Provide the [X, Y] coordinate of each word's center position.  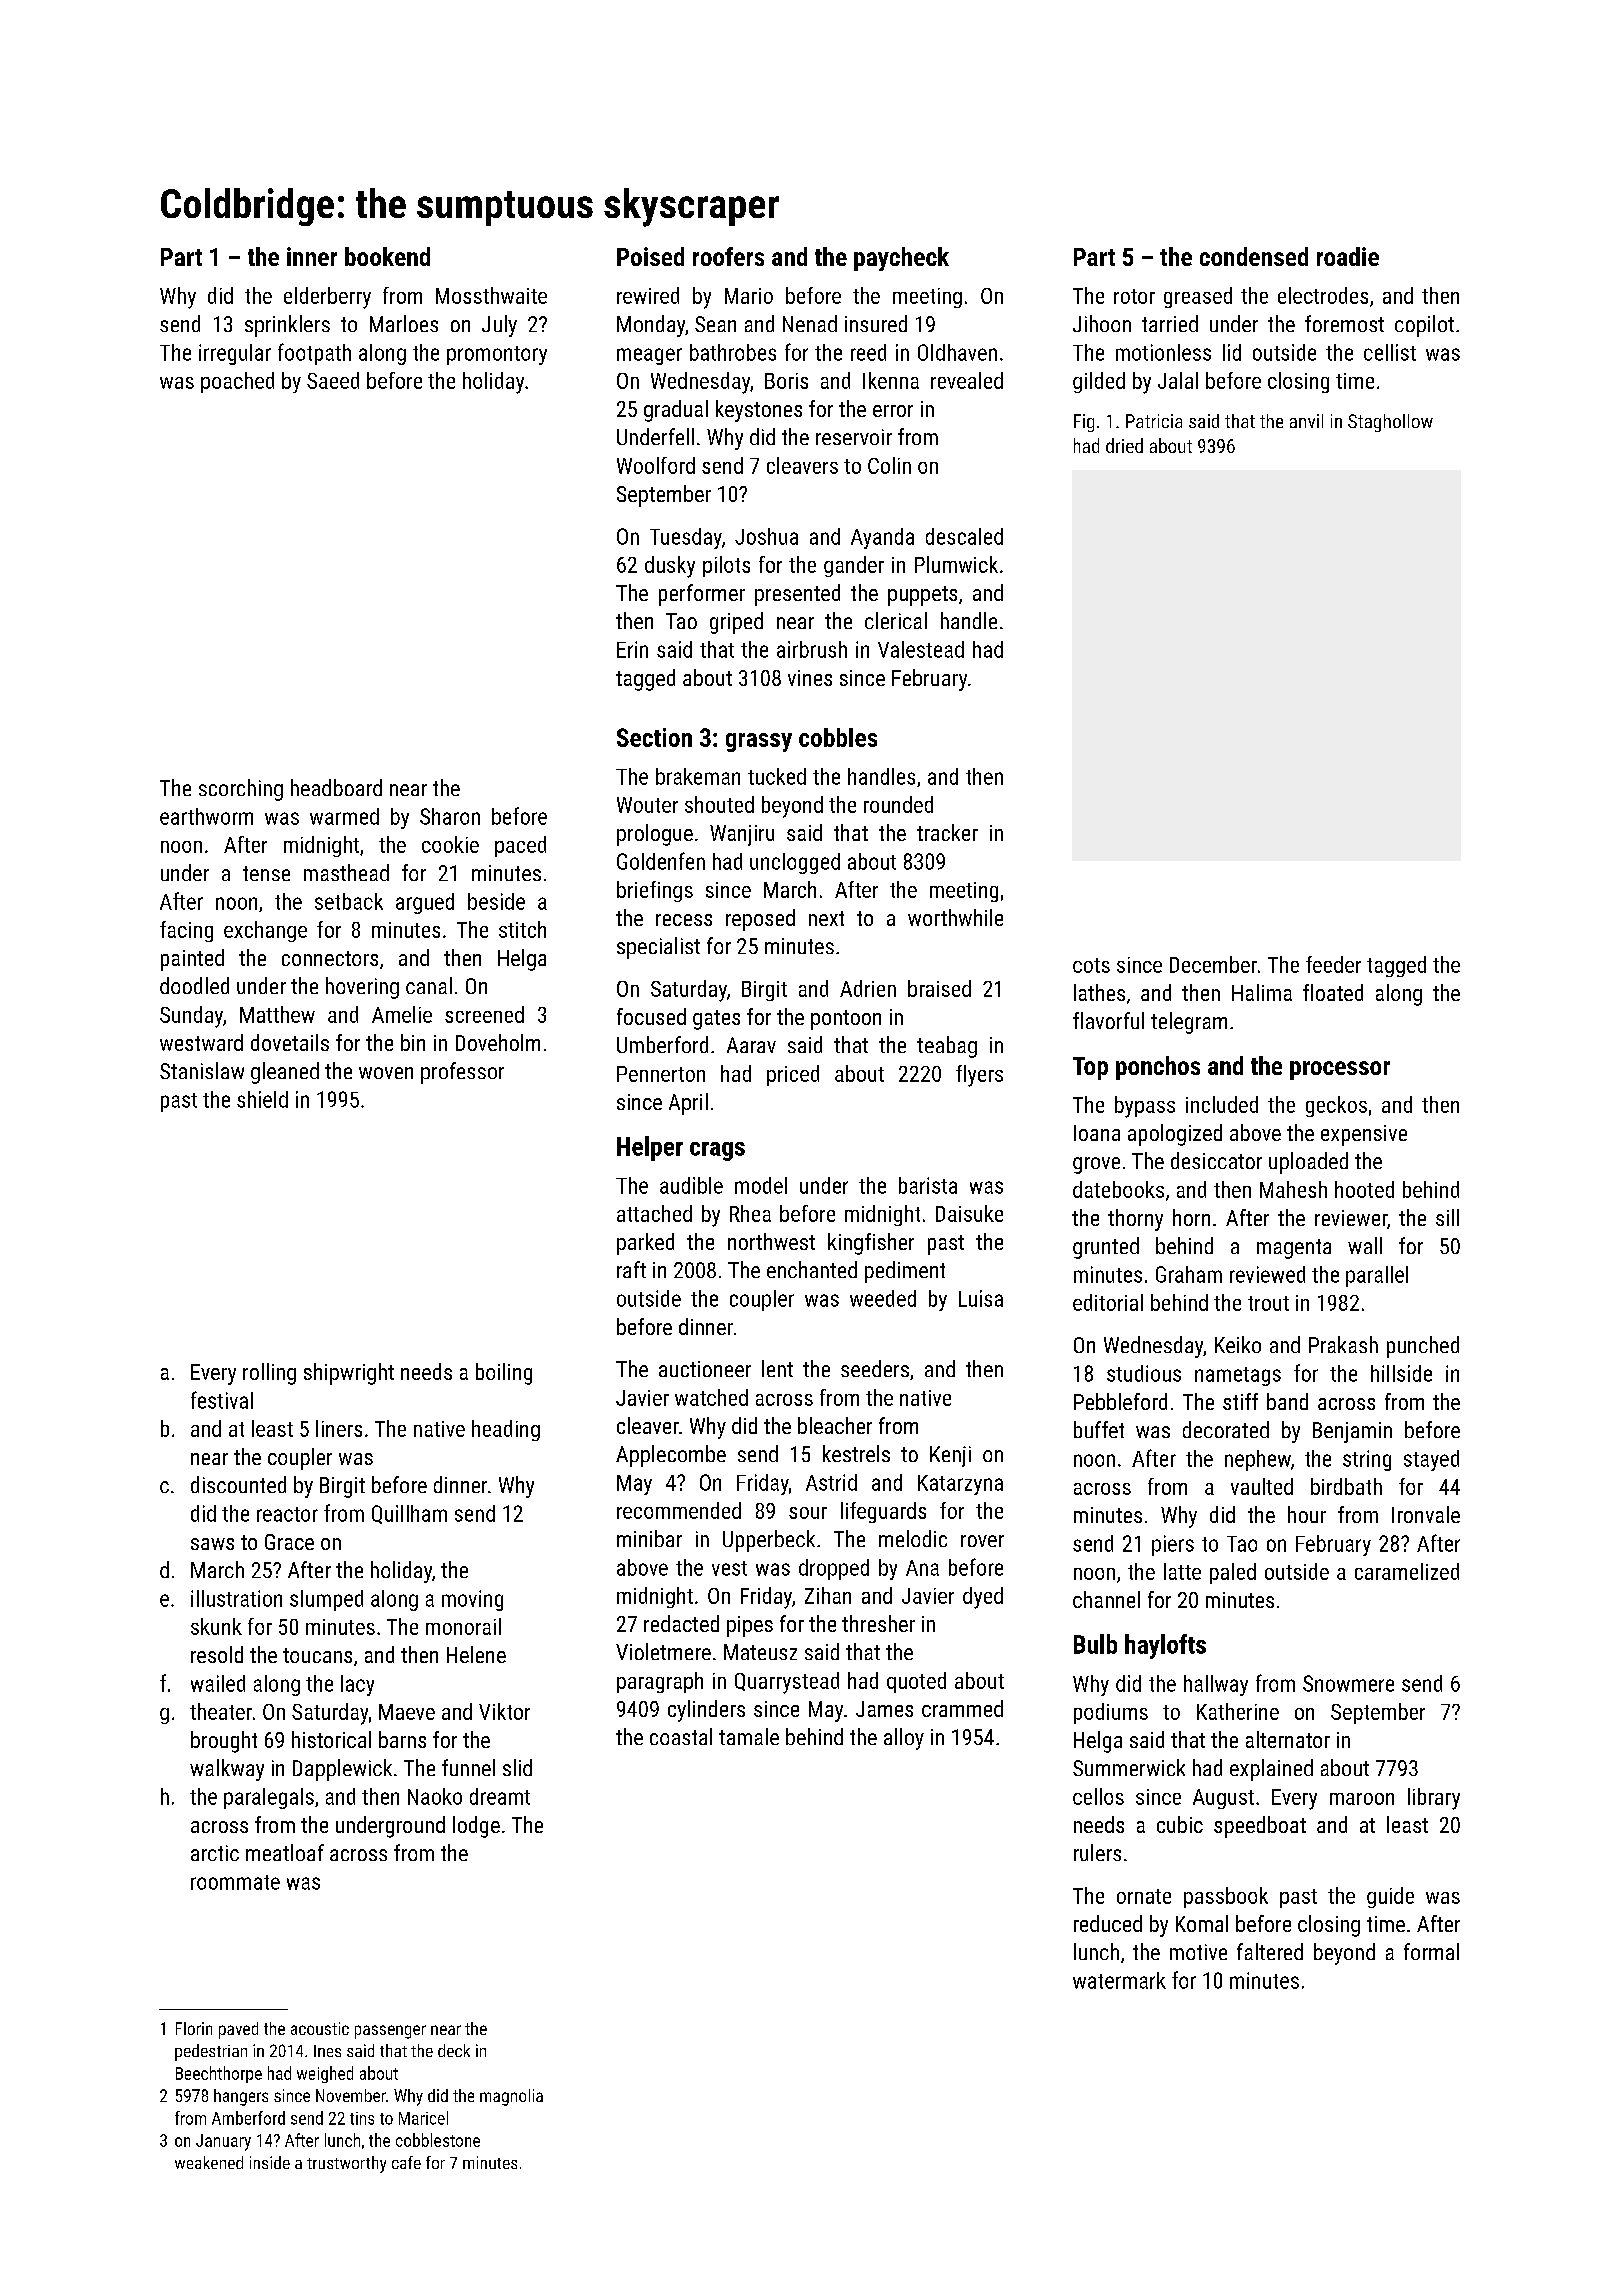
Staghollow [1390, 423]
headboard [336, 787]
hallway [1216, 1685]
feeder [1333, 964]
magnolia [511, 2097]
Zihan [828, 1595]
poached [237, 382]
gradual [676, 411]
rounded [898, 804]
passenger [390, 2032]
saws [212, 1544]
